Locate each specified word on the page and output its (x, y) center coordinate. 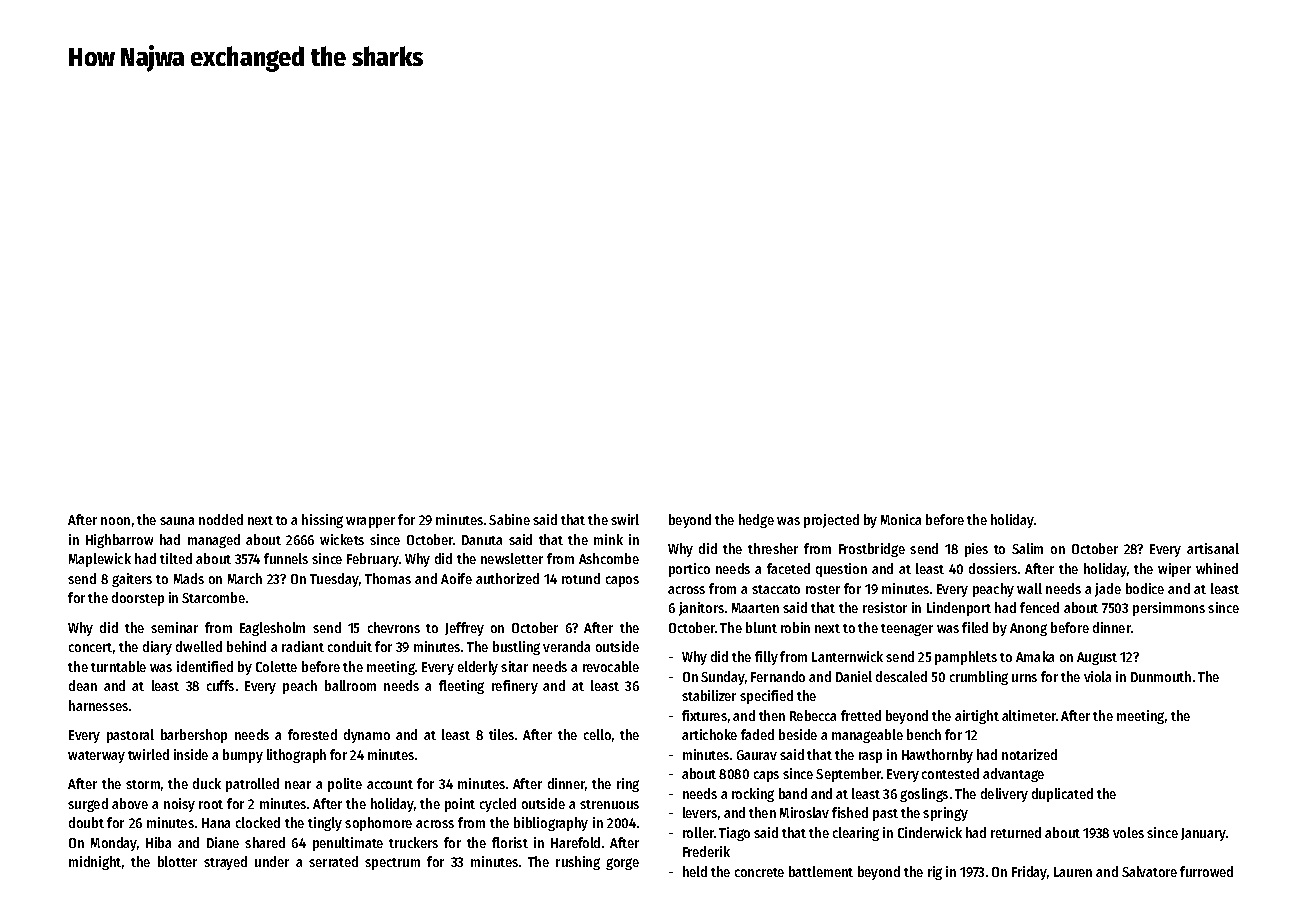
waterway (96, 757)
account (390, 784)
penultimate (348, 844)
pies (976, 550)
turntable (118, 666)
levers (700, 812)
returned (1016, 832)
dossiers (993, 568)
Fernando (778, 676)
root (211, 804)
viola (1097, 676)
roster (823, 589)
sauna (177, 521)
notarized (1029, 754)
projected (831, 521)
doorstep (138, 599)
